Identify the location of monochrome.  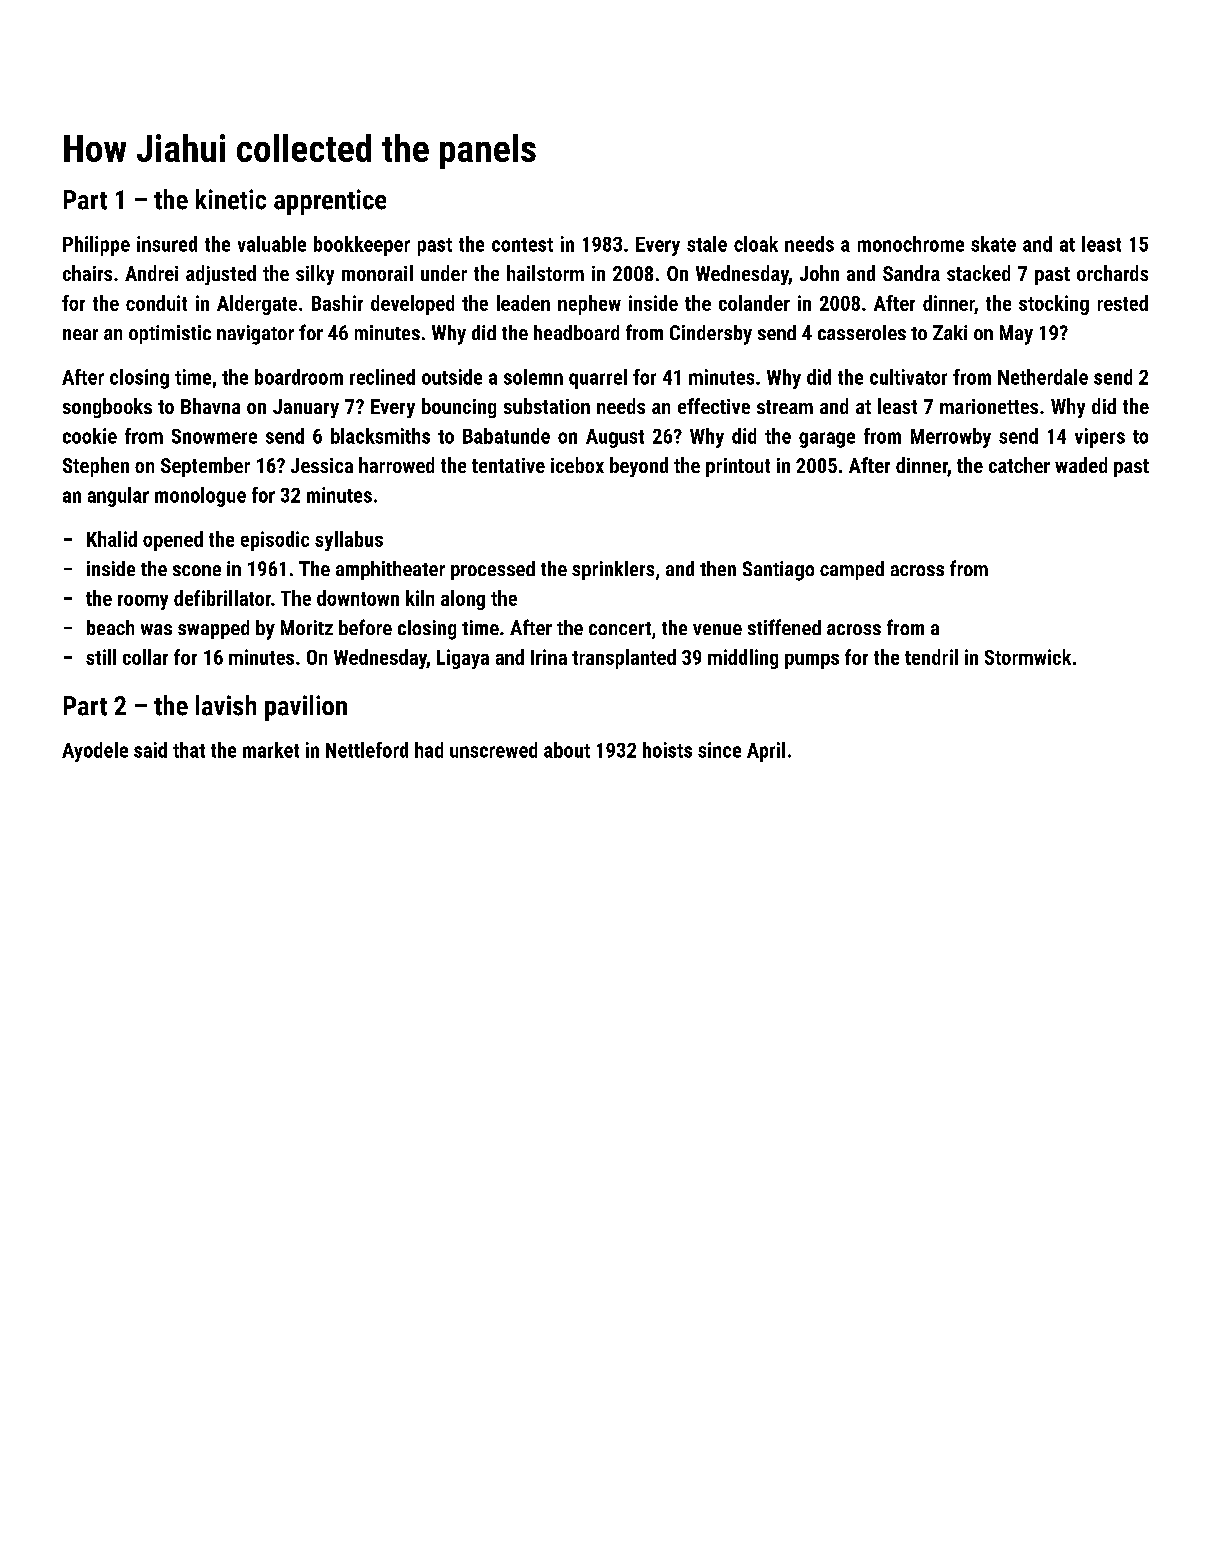
(911, 244).
